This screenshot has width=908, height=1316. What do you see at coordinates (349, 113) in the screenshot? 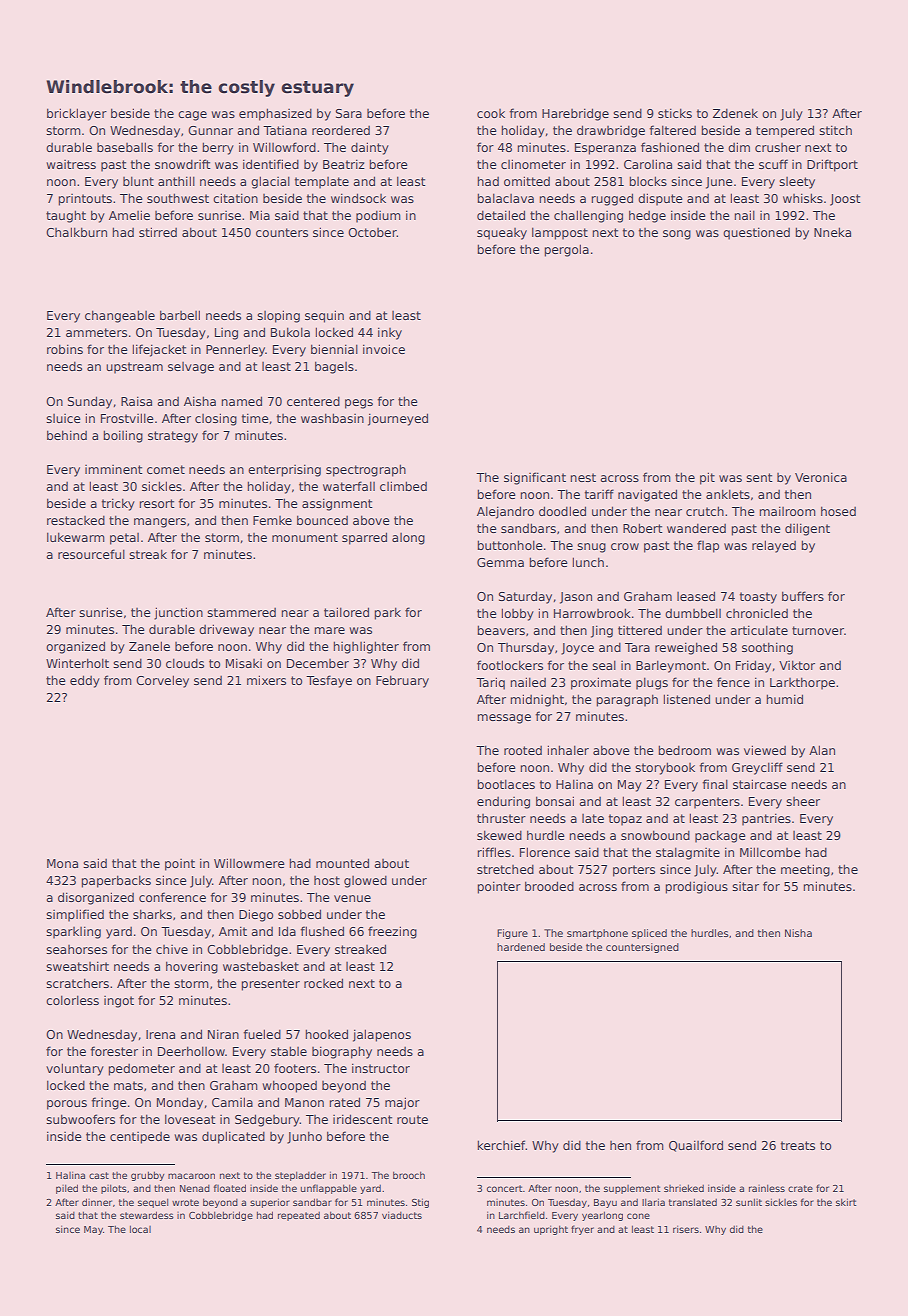
I see `Sara` at bounding box center [349, 113].
